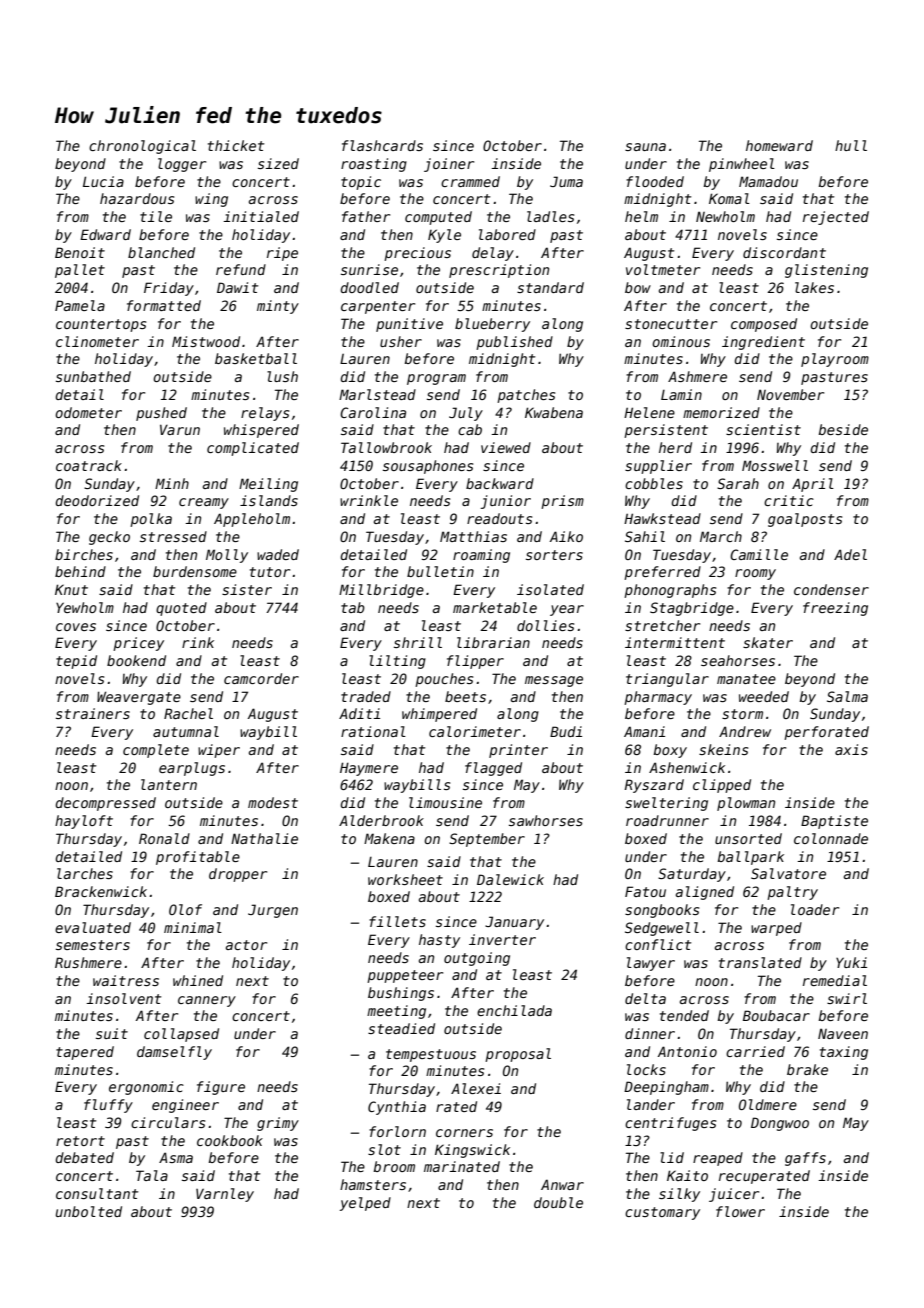 The width and height of the document is (924, 1308). I want to click on Alderbrook, so click(381, 820).
